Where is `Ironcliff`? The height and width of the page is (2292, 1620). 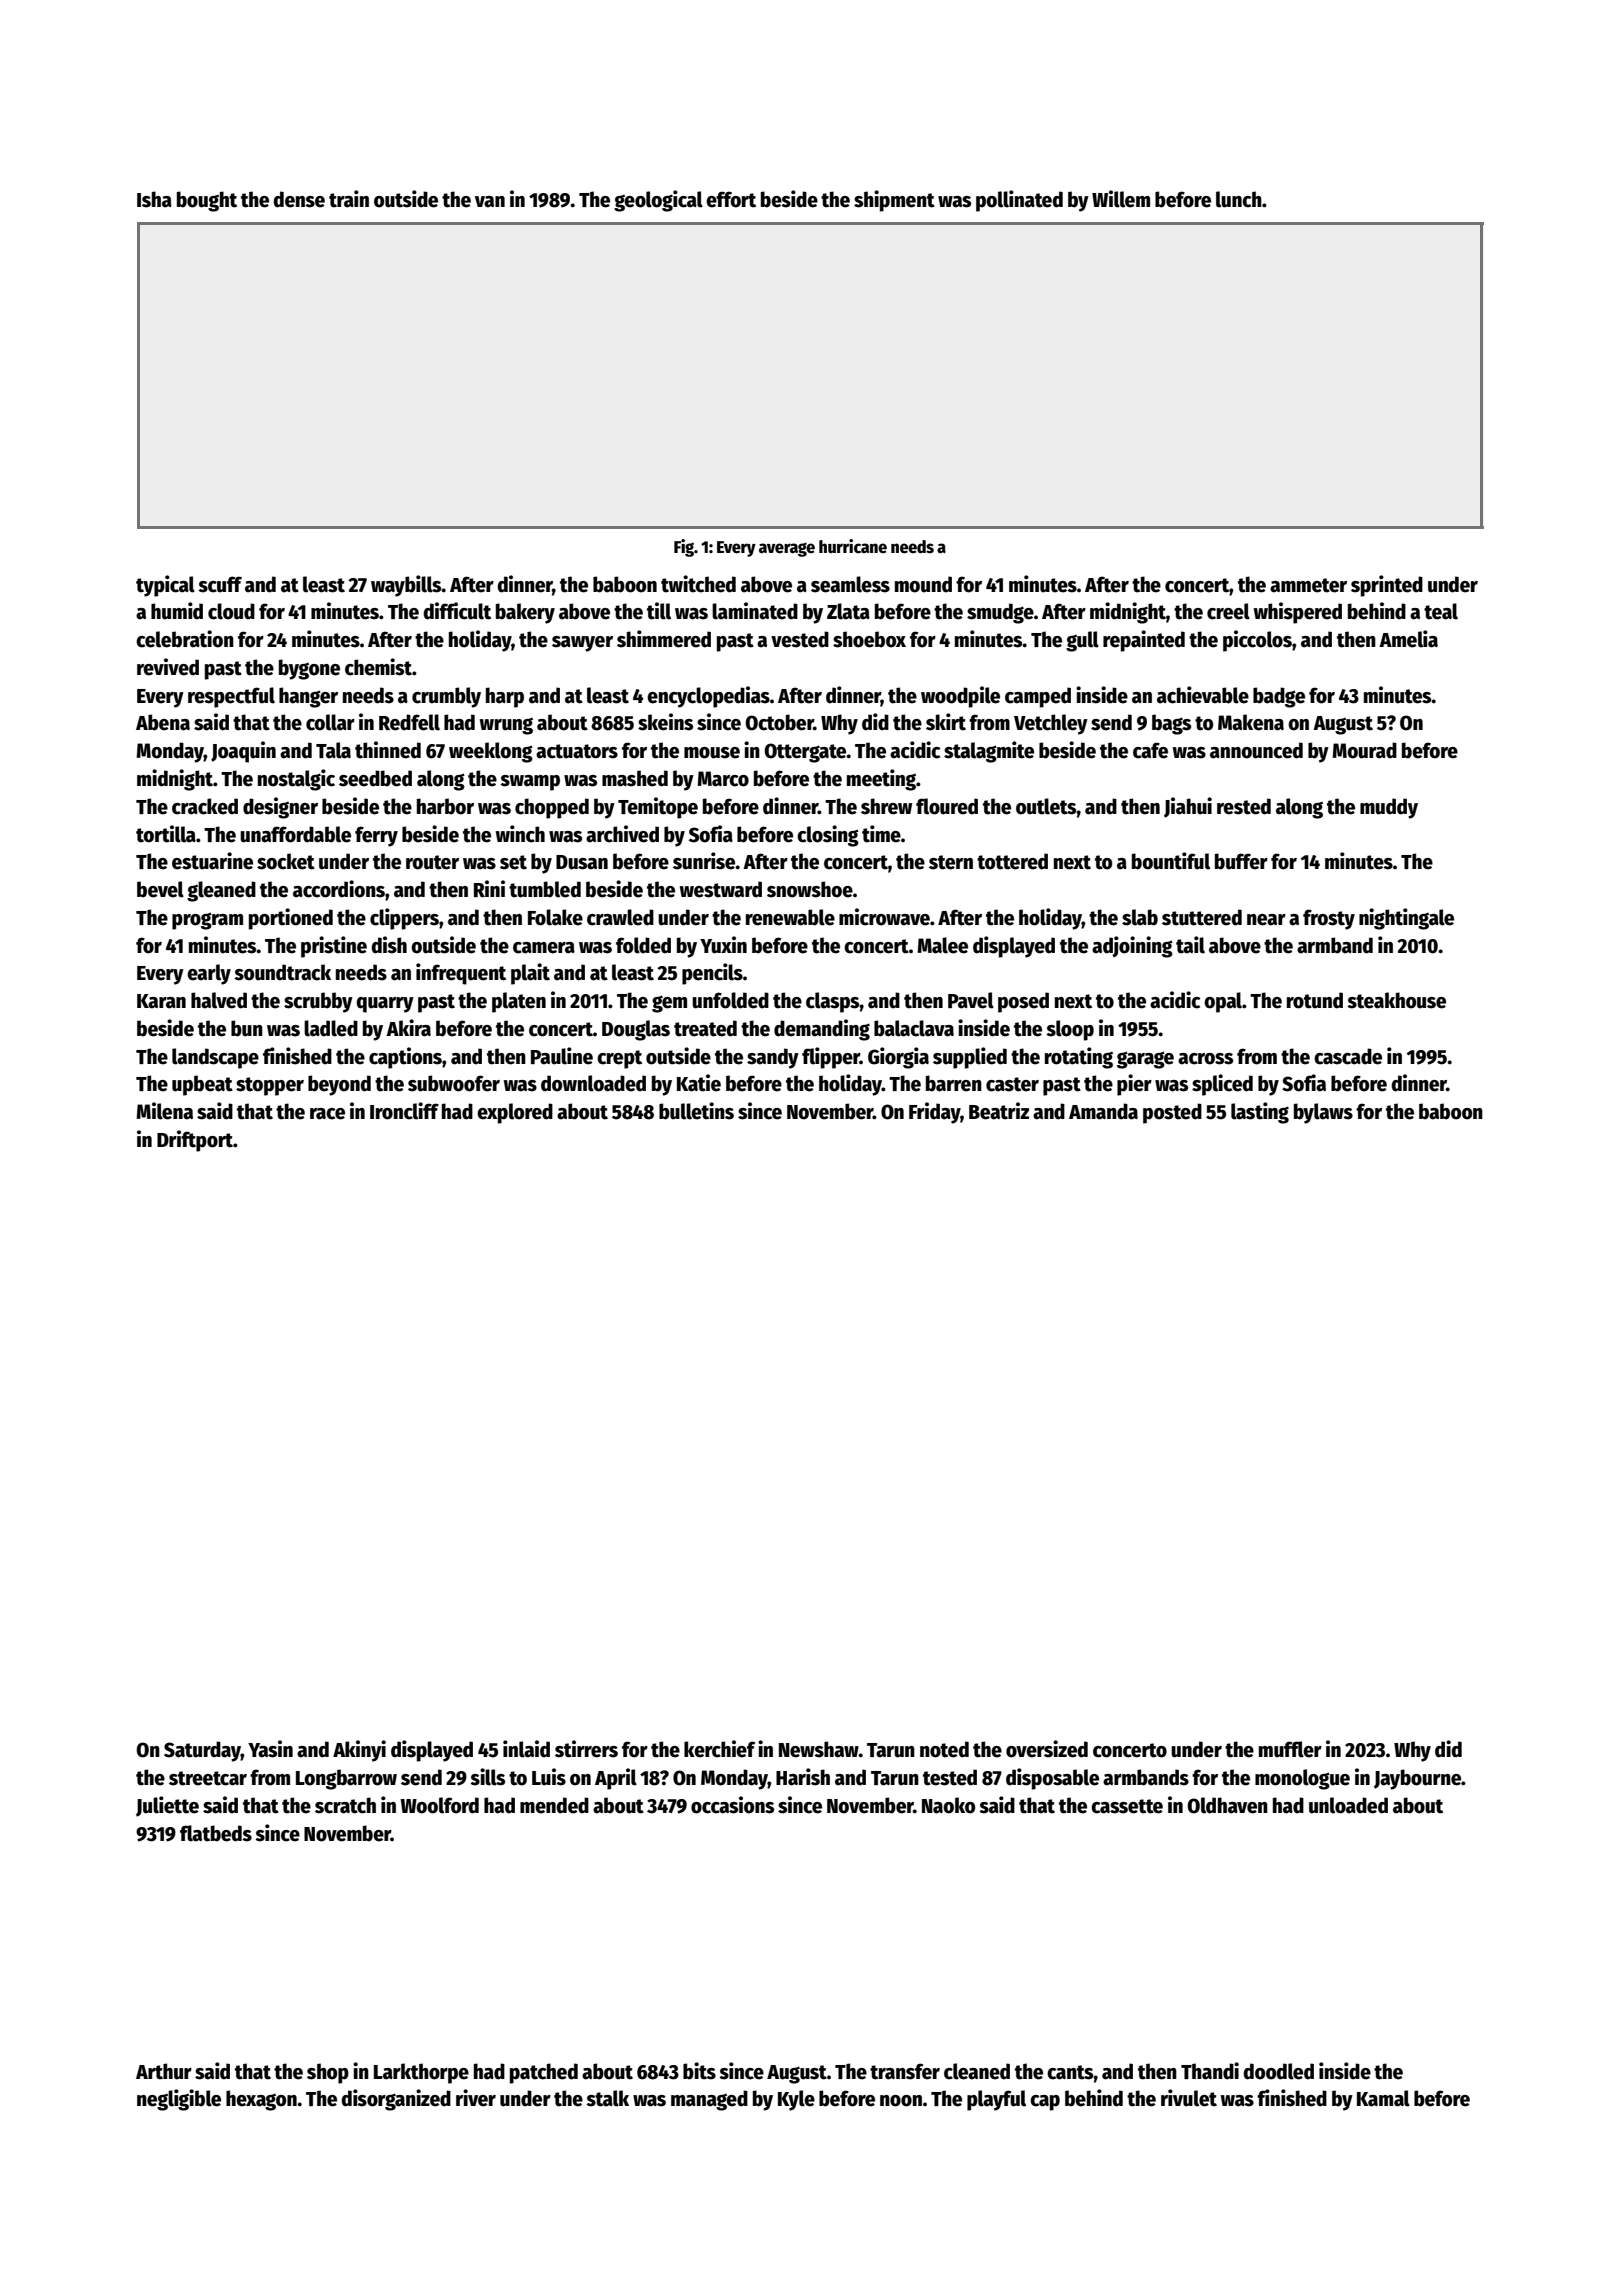
Ironcliff is located at coordinates (404, 1111).
